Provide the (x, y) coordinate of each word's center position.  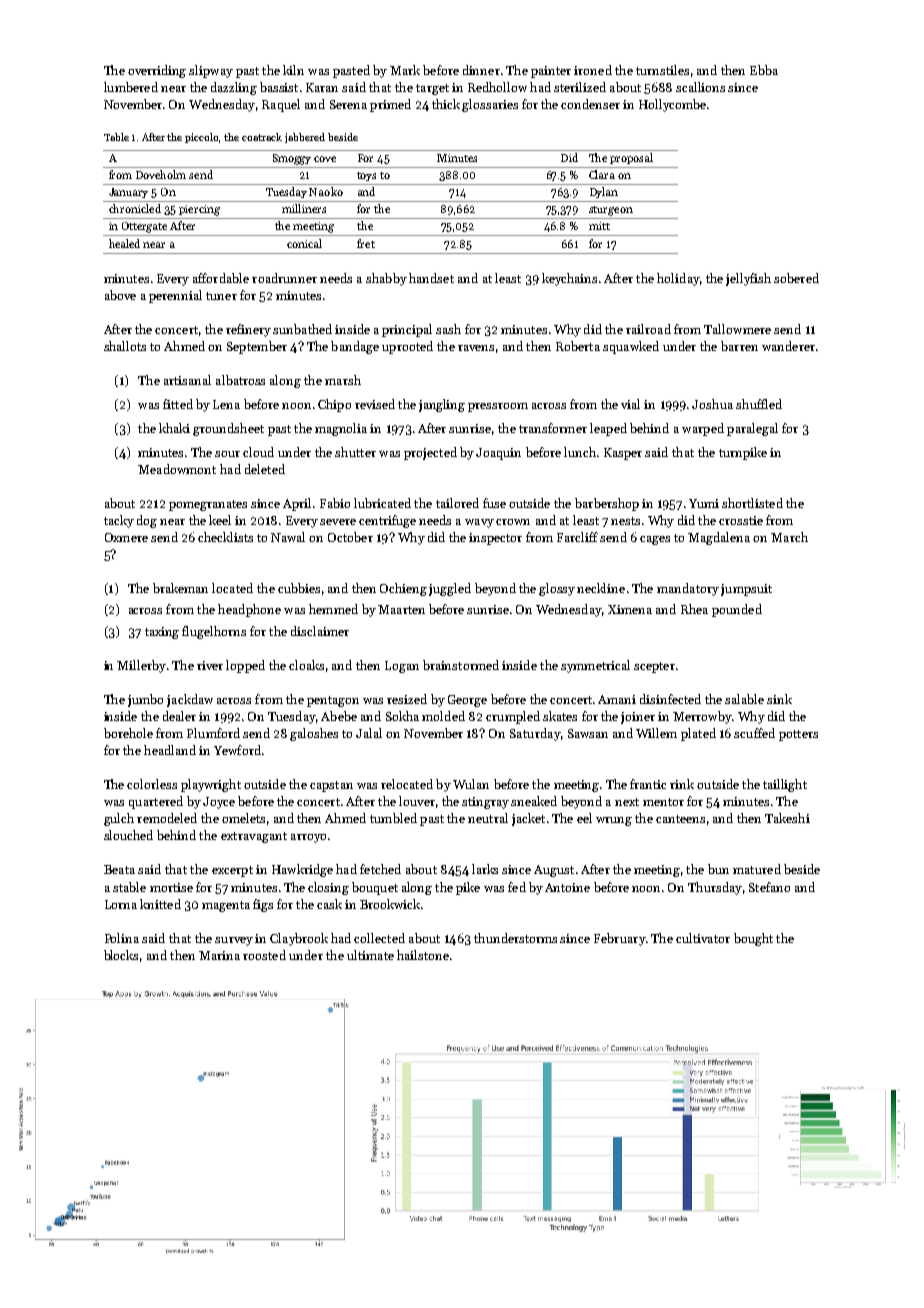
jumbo (145, 700)
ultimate (370, 955)
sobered (796, 278)
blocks (121, 955)
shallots (125, 346)
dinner (481, 70)
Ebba (764, 70)
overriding (157, 71)
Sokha (402, 716)
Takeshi (787, 818)
